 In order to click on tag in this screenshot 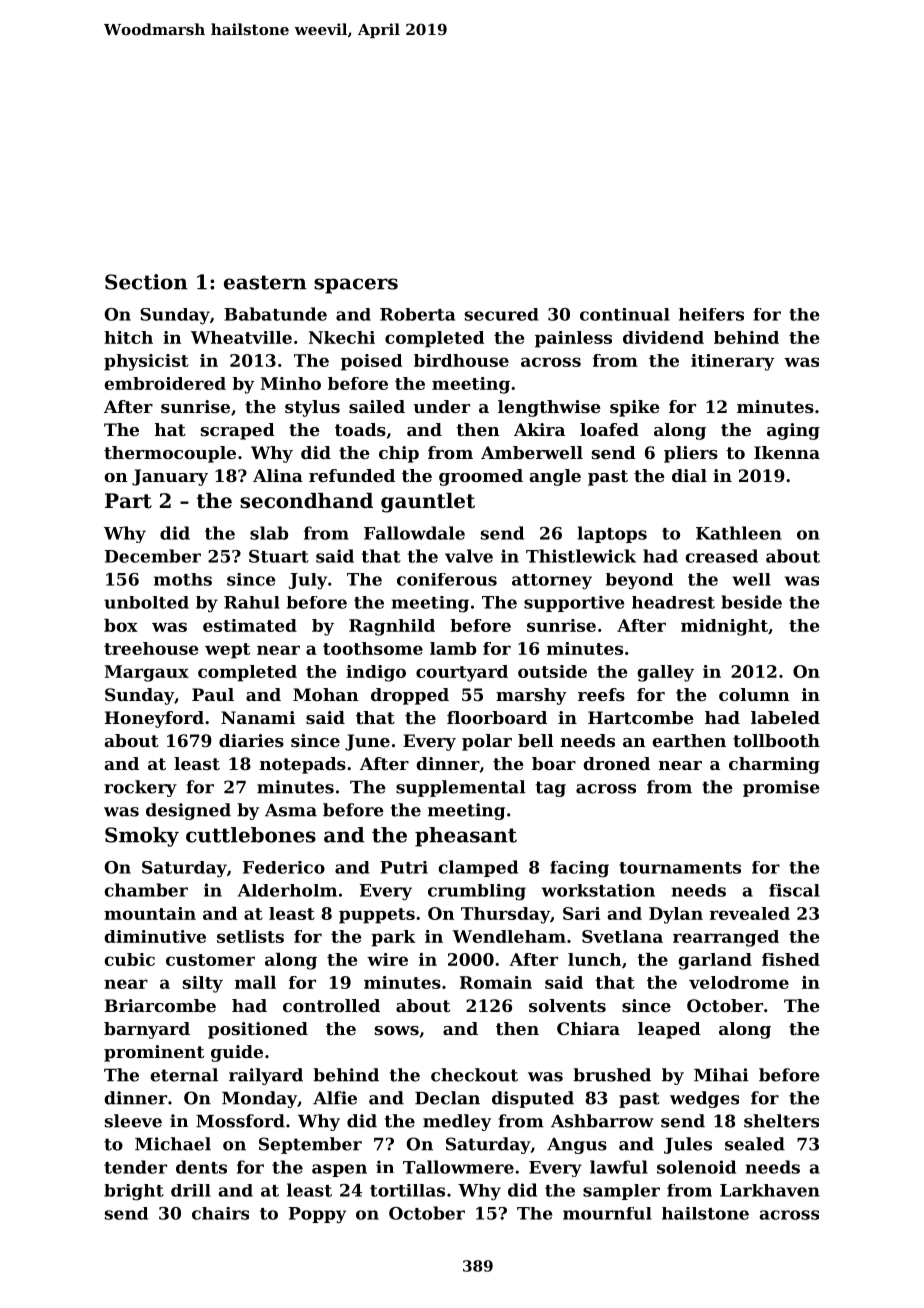, I will do `click(551, 789)`.
